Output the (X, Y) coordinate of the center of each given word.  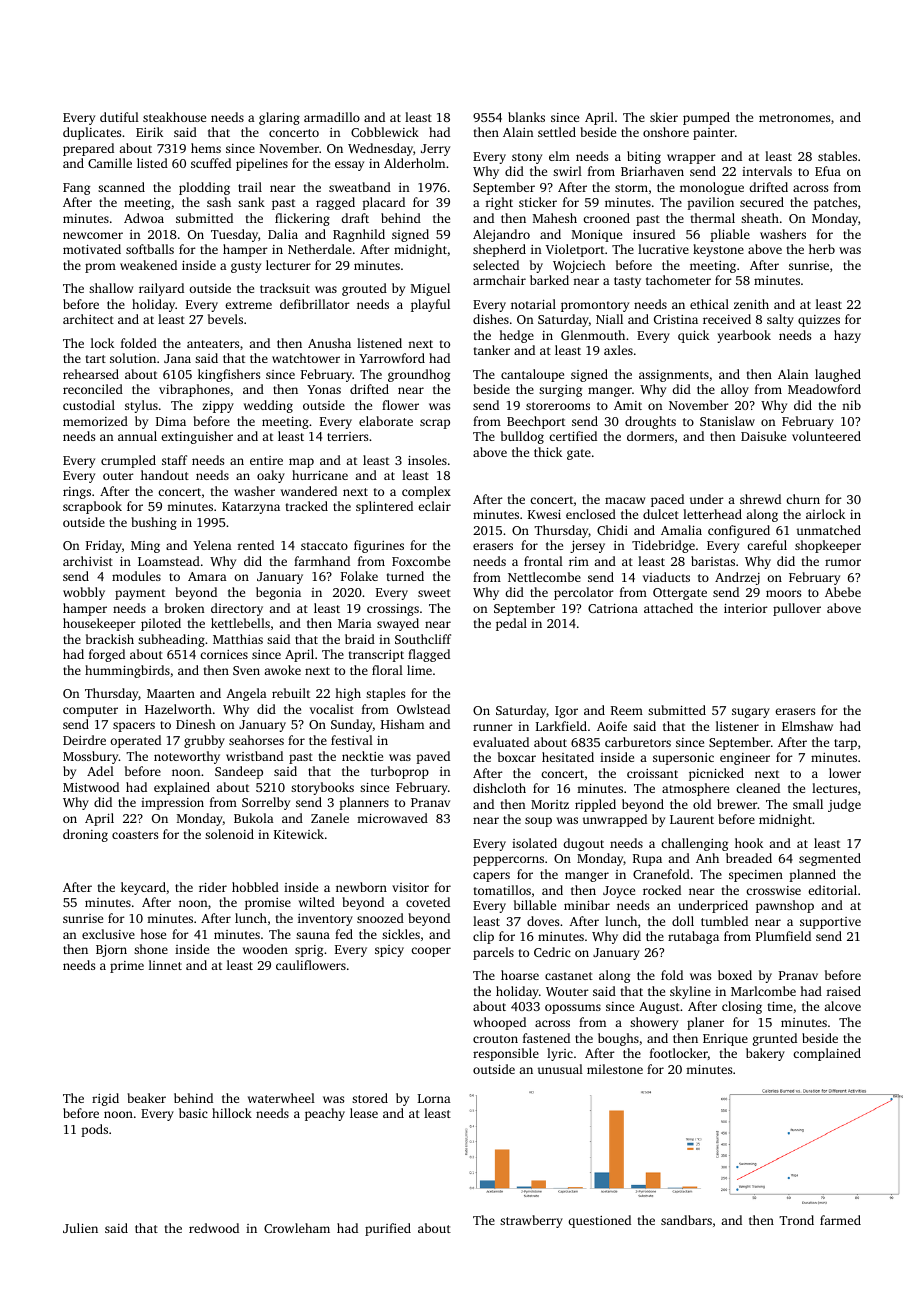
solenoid (229, 834)
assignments (674, 376)
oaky (271, 476)
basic (193, 1113)
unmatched (829, 530)
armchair (499, 280)
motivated (92, 249)
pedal (511, 624)
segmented (830, 859)
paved (433, 757)
